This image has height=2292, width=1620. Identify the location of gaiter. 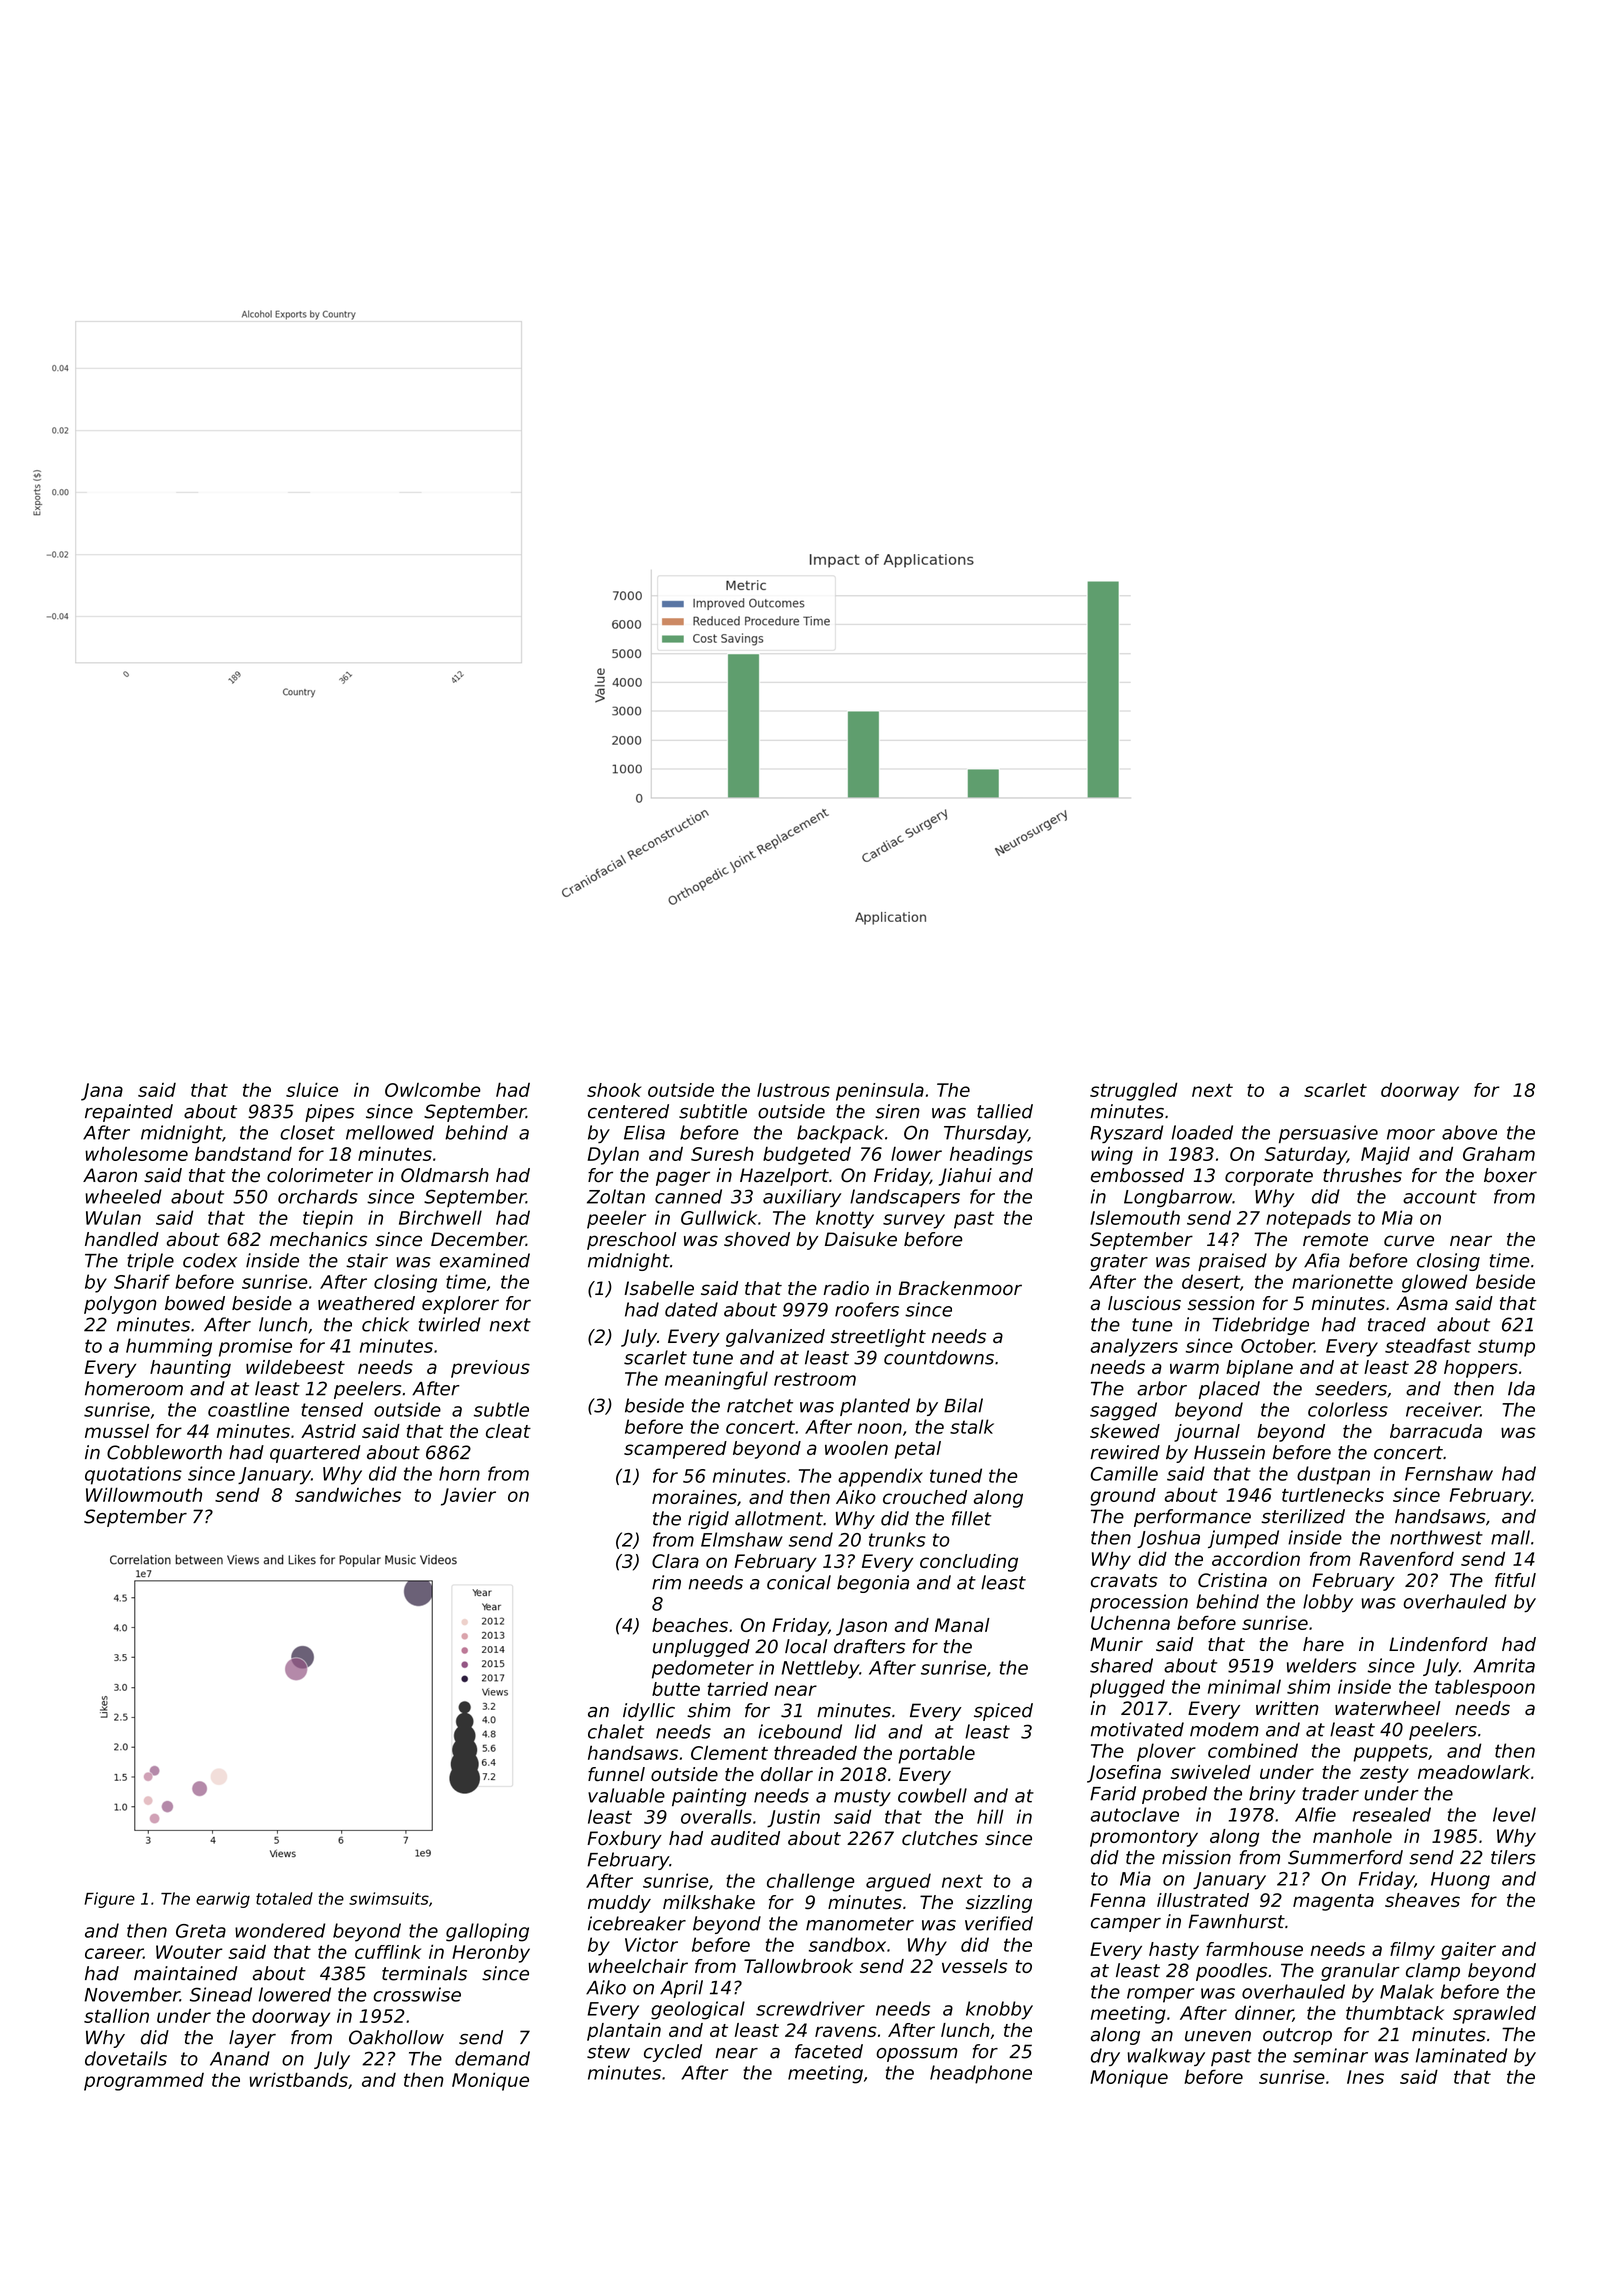
(1468, 1951).
